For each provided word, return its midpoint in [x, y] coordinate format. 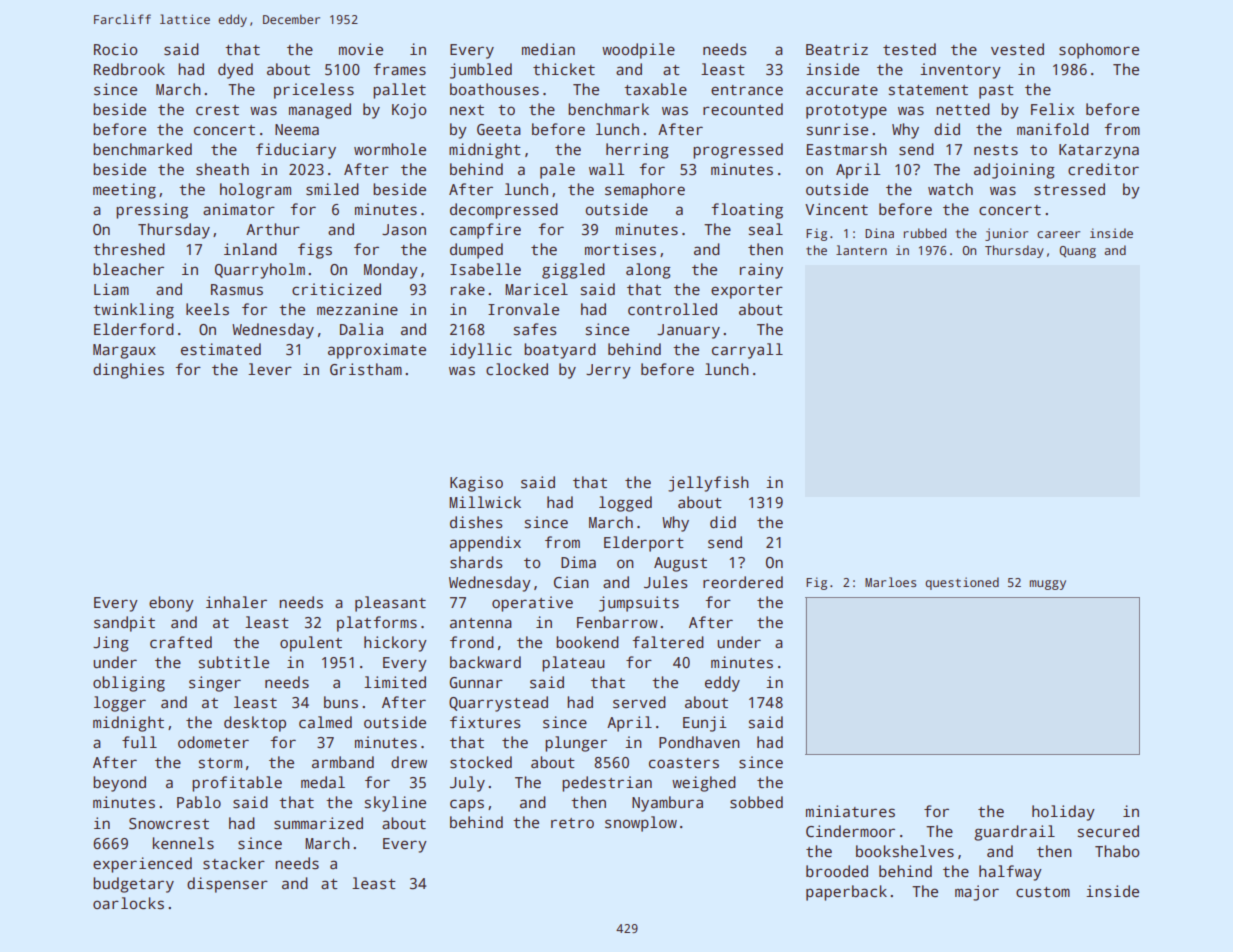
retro [572, 823]
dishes [476, 522]
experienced [142, 865]
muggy [1047, 585]
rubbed [925, 233]
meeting [124, 191]
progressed [738, 151]
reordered [743, 582]
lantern [861, 250]
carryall [747, 351]
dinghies [128, 371]
